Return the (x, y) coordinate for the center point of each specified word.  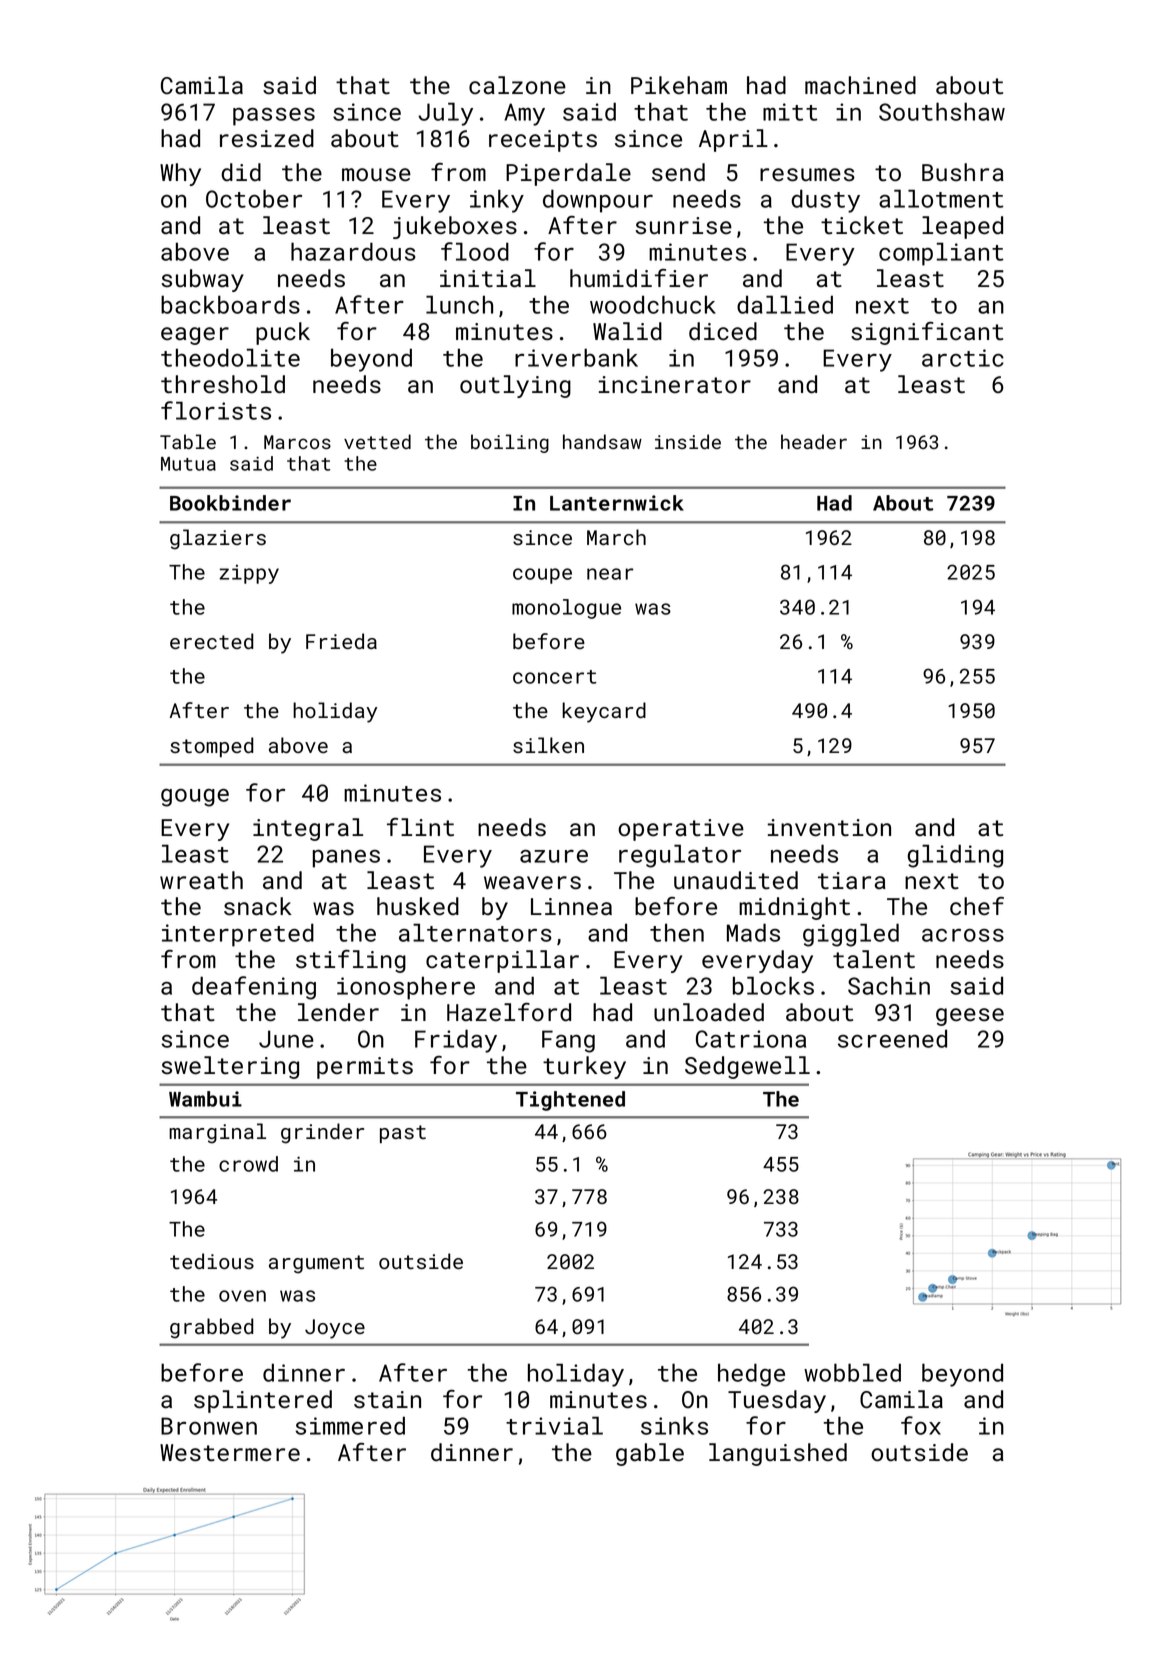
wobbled (852, 1372)
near (610, 574)
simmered (350, 1425)
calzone (517, 85)
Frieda (341, 641)
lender (338, 1012)
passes (274, 117)
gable (650, 1454)
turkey (584, 1067)
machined (860, 85)
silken (548, 745)
